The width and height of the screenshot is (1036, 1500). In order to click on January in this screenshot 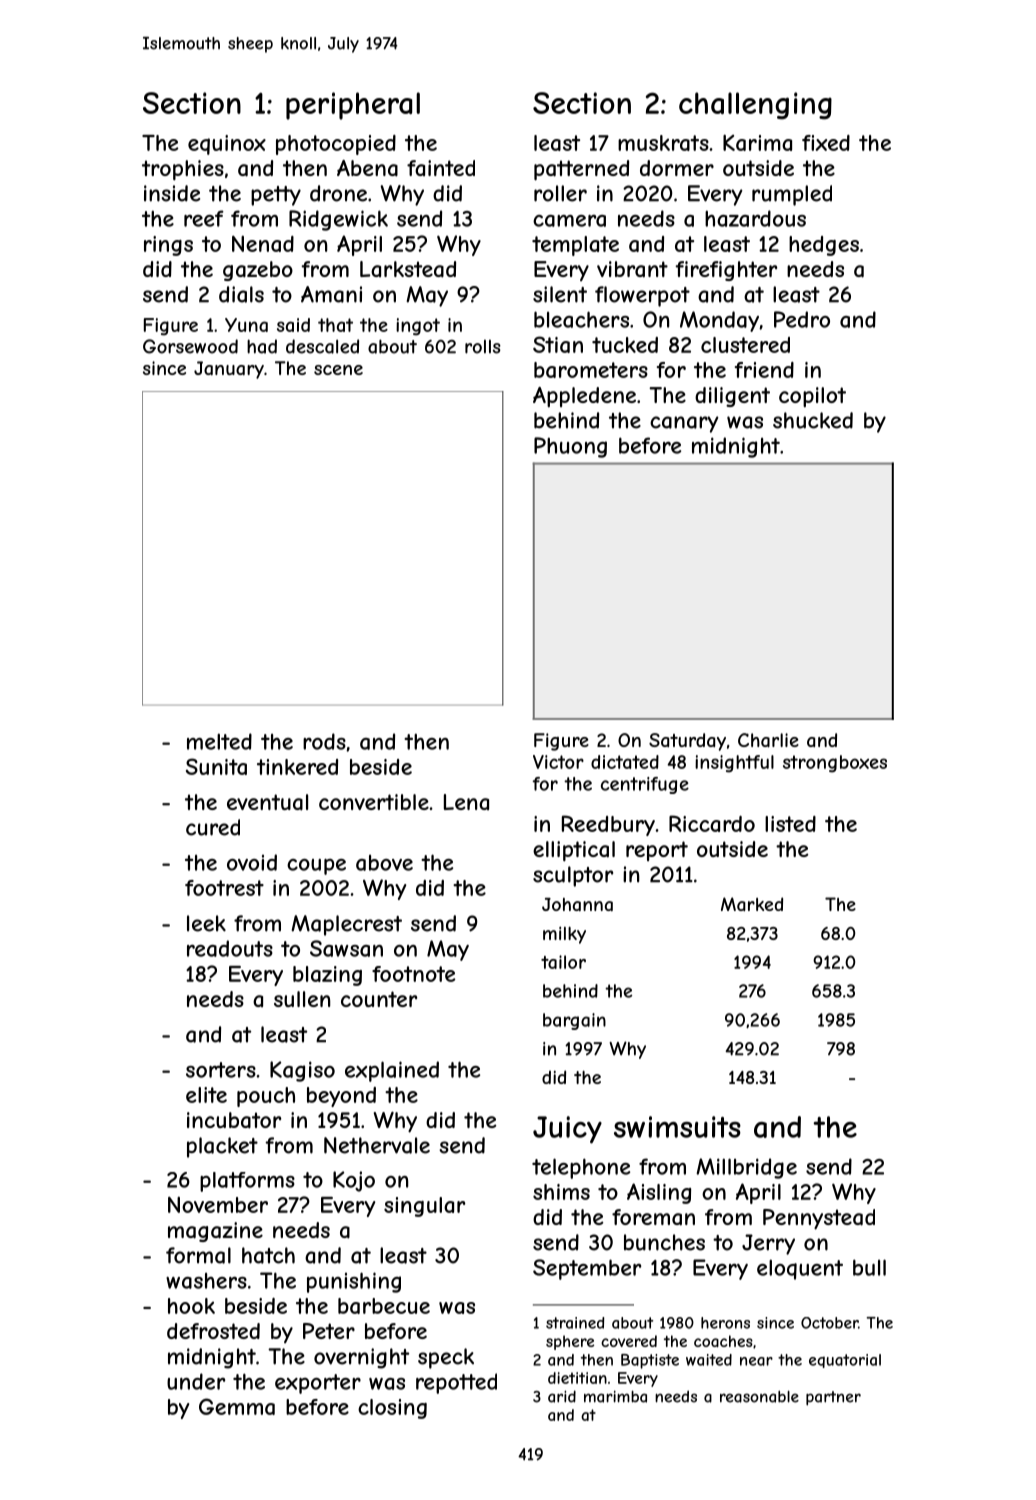, I will do `click(229, 370)`.
